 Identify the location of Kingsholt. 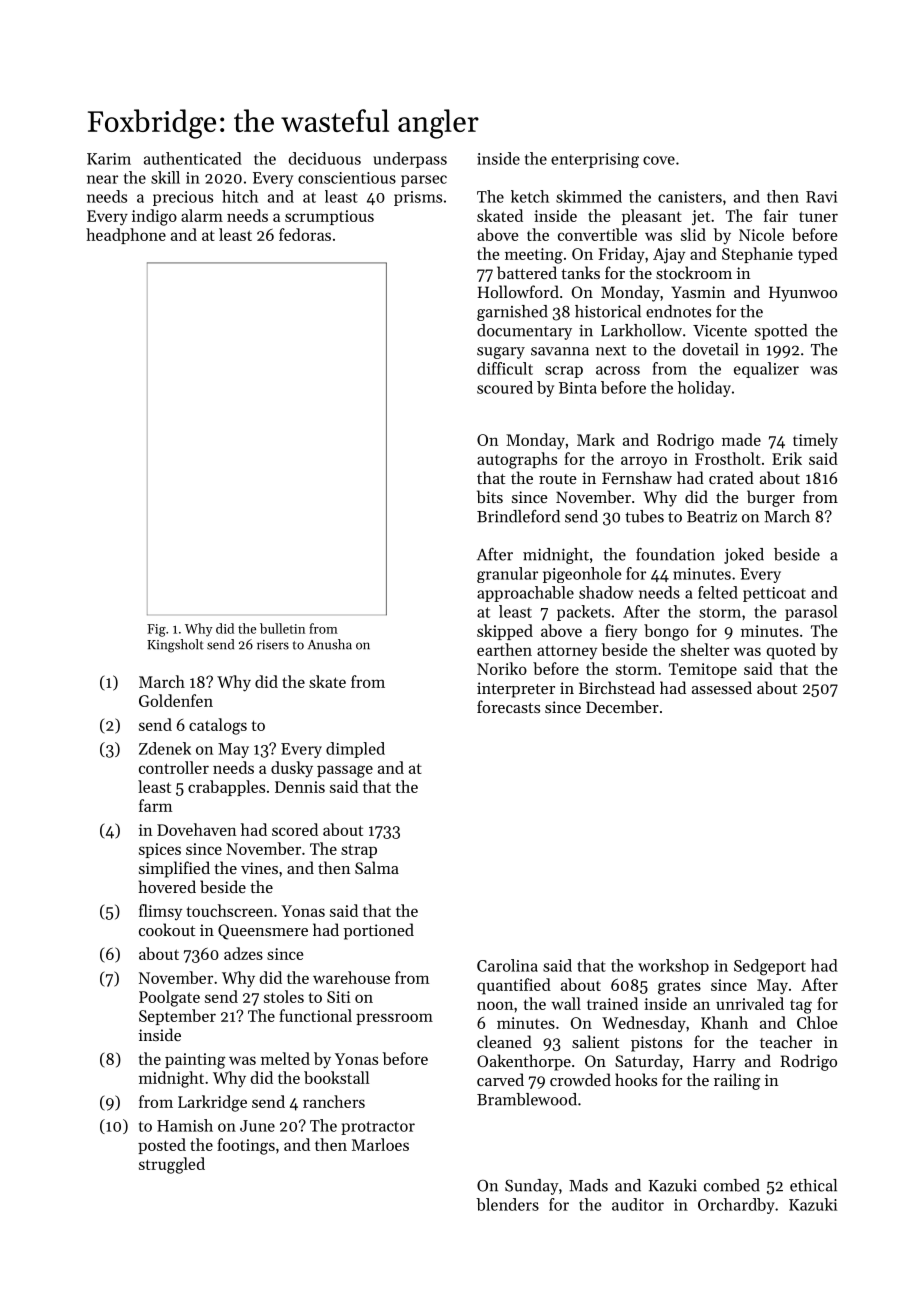
(175, 646).
